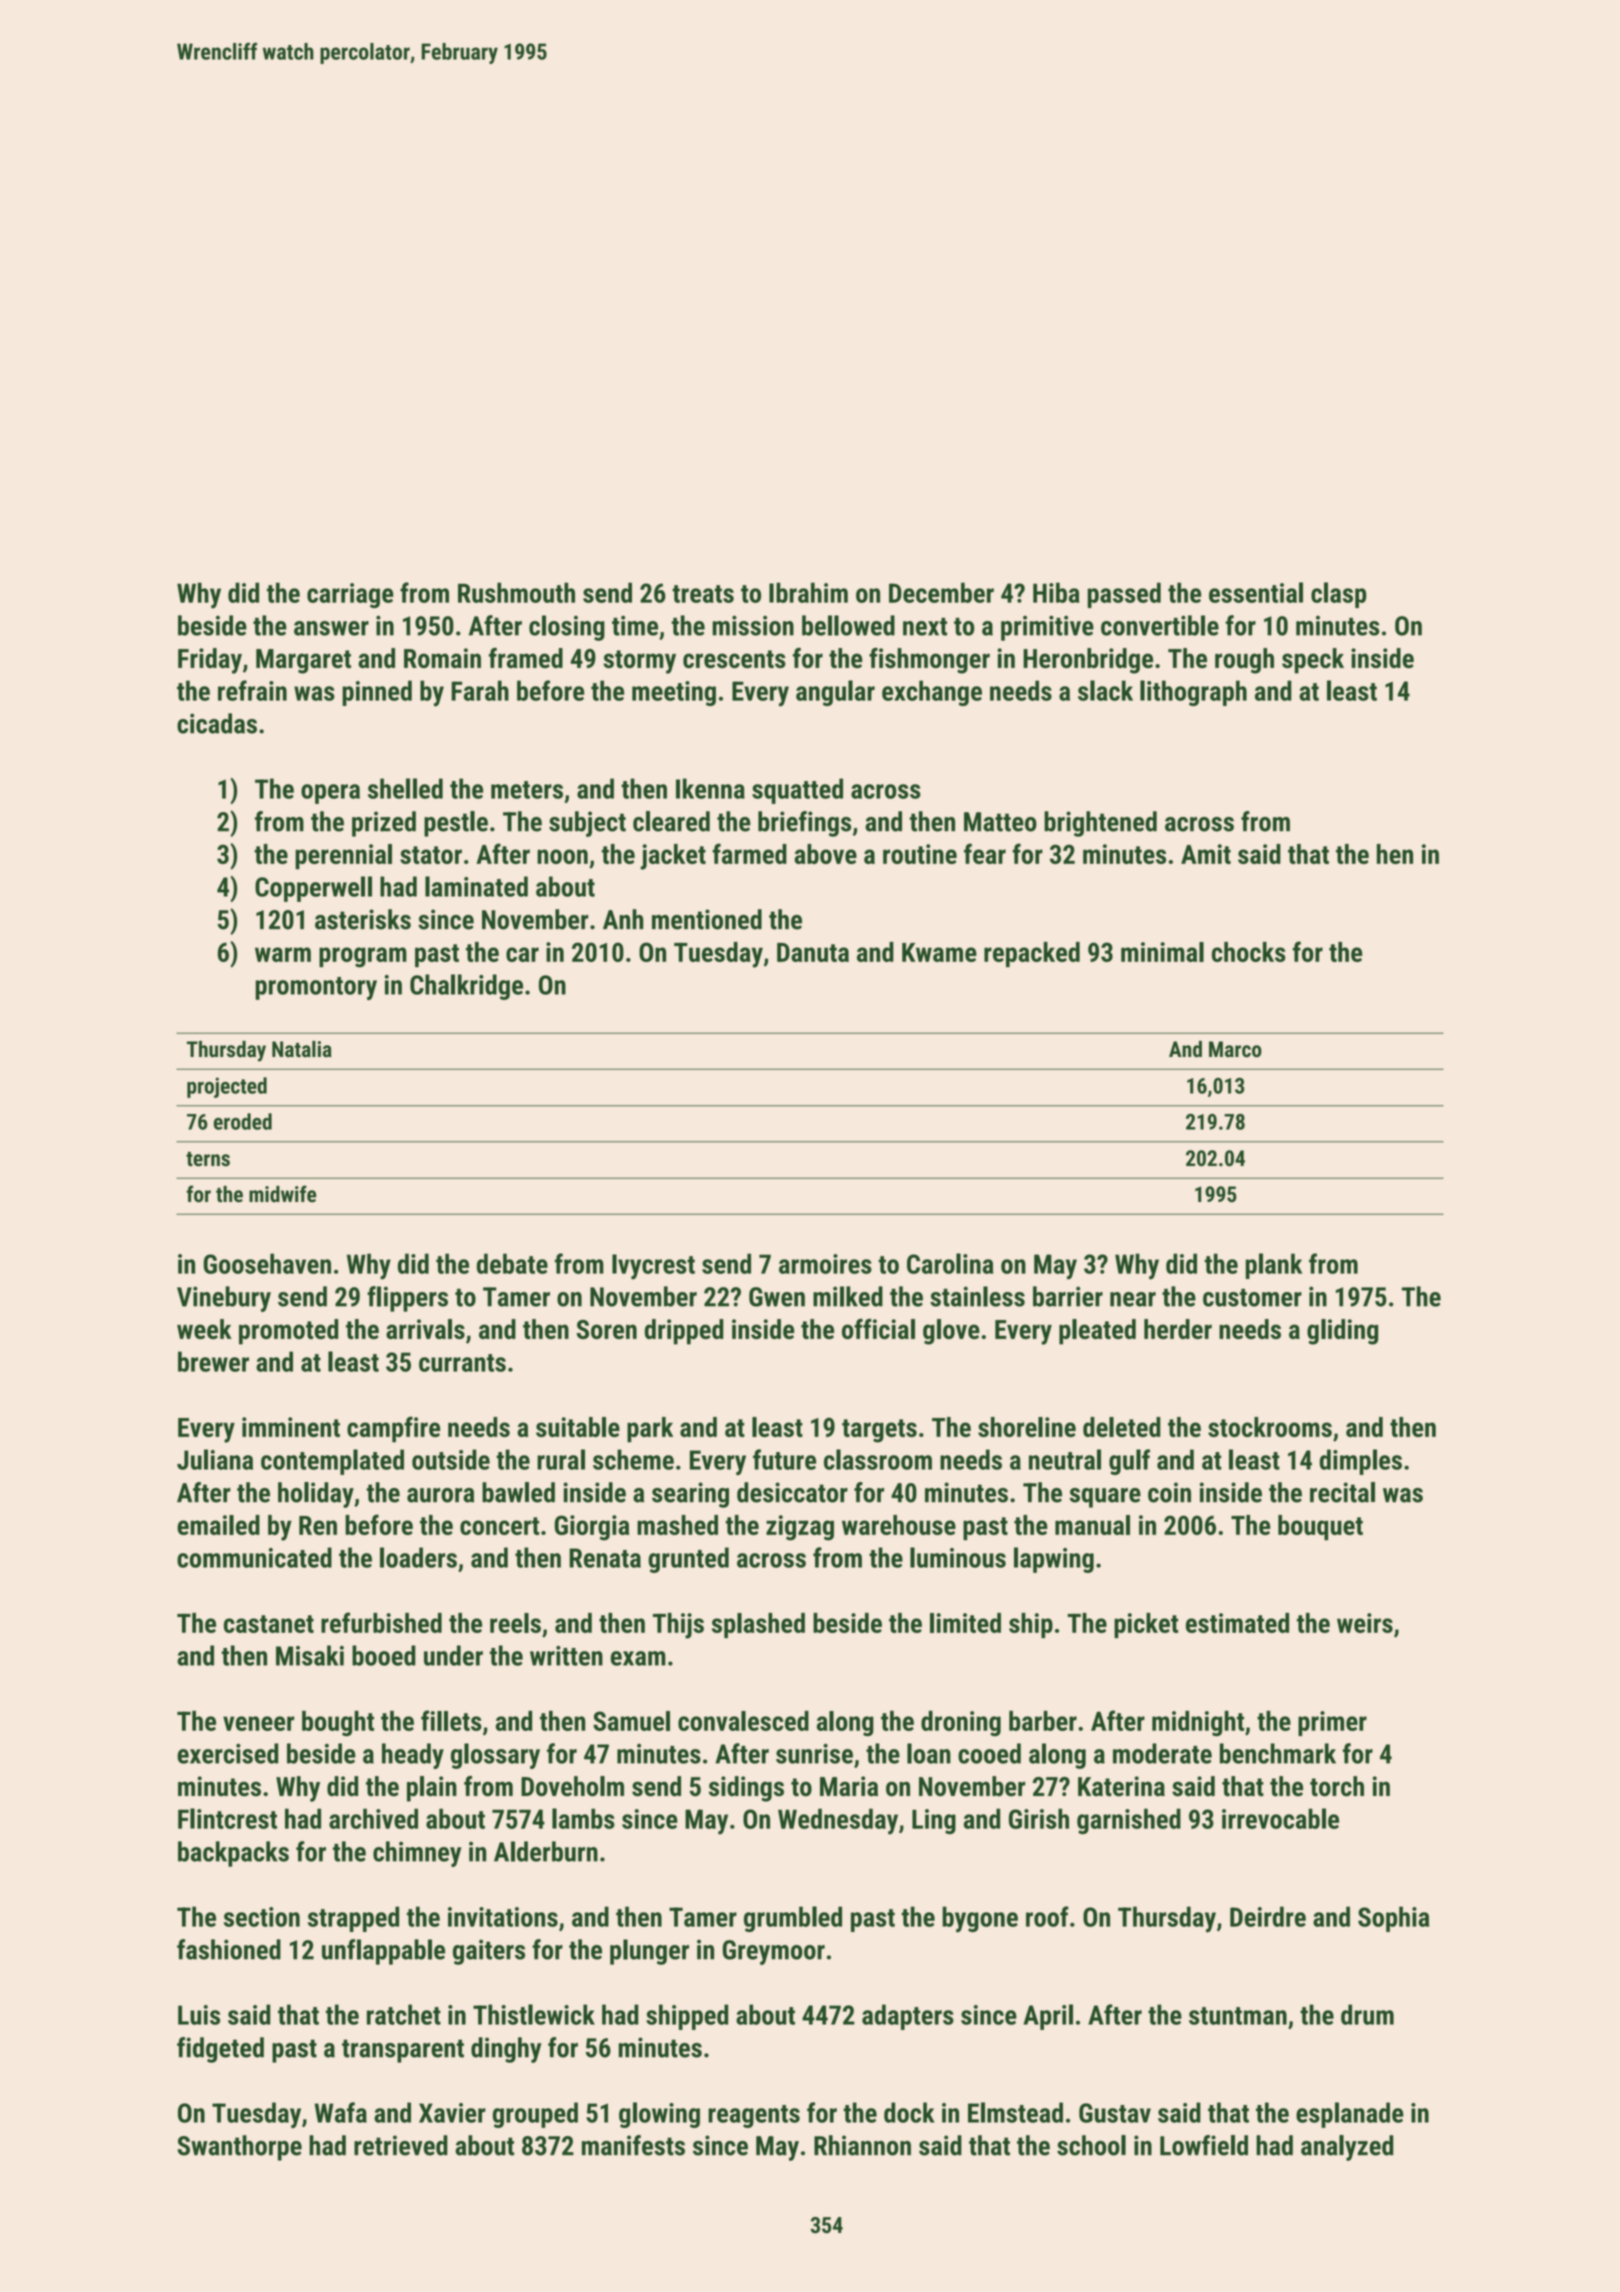 The width and height of the page is (1620, 2292). I want to click on dripped, so click(684, 1332).
